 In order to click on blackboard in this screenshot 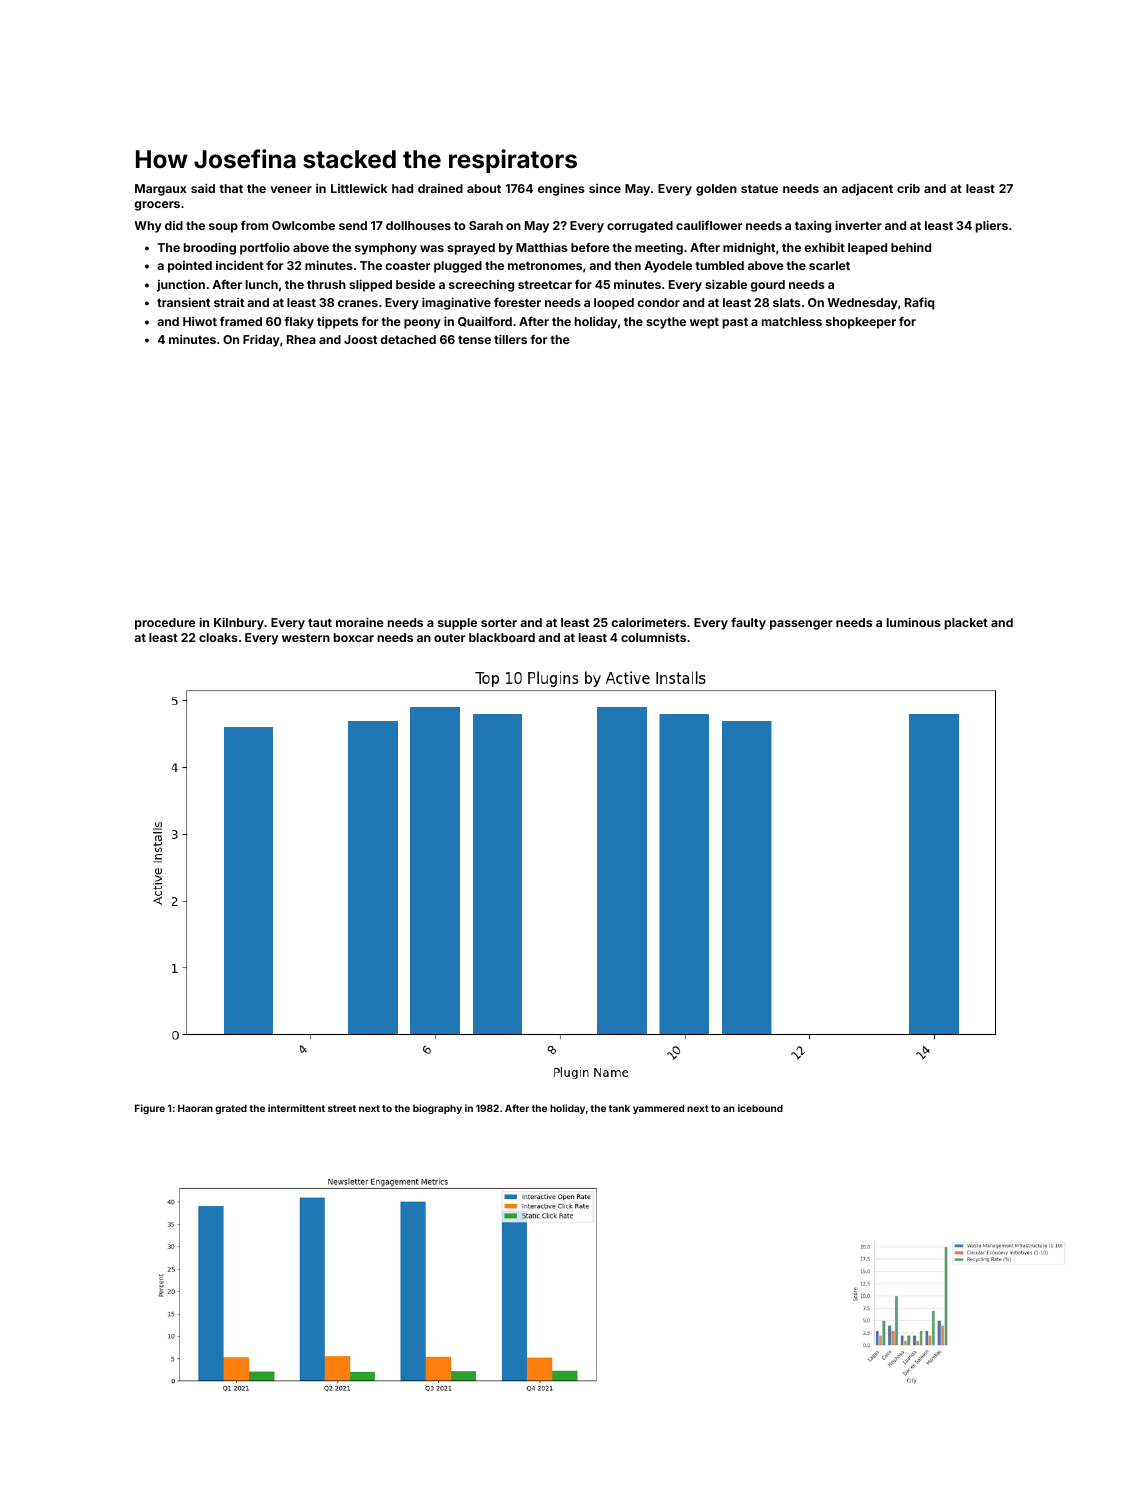, I will do `click(502, 637)`.
